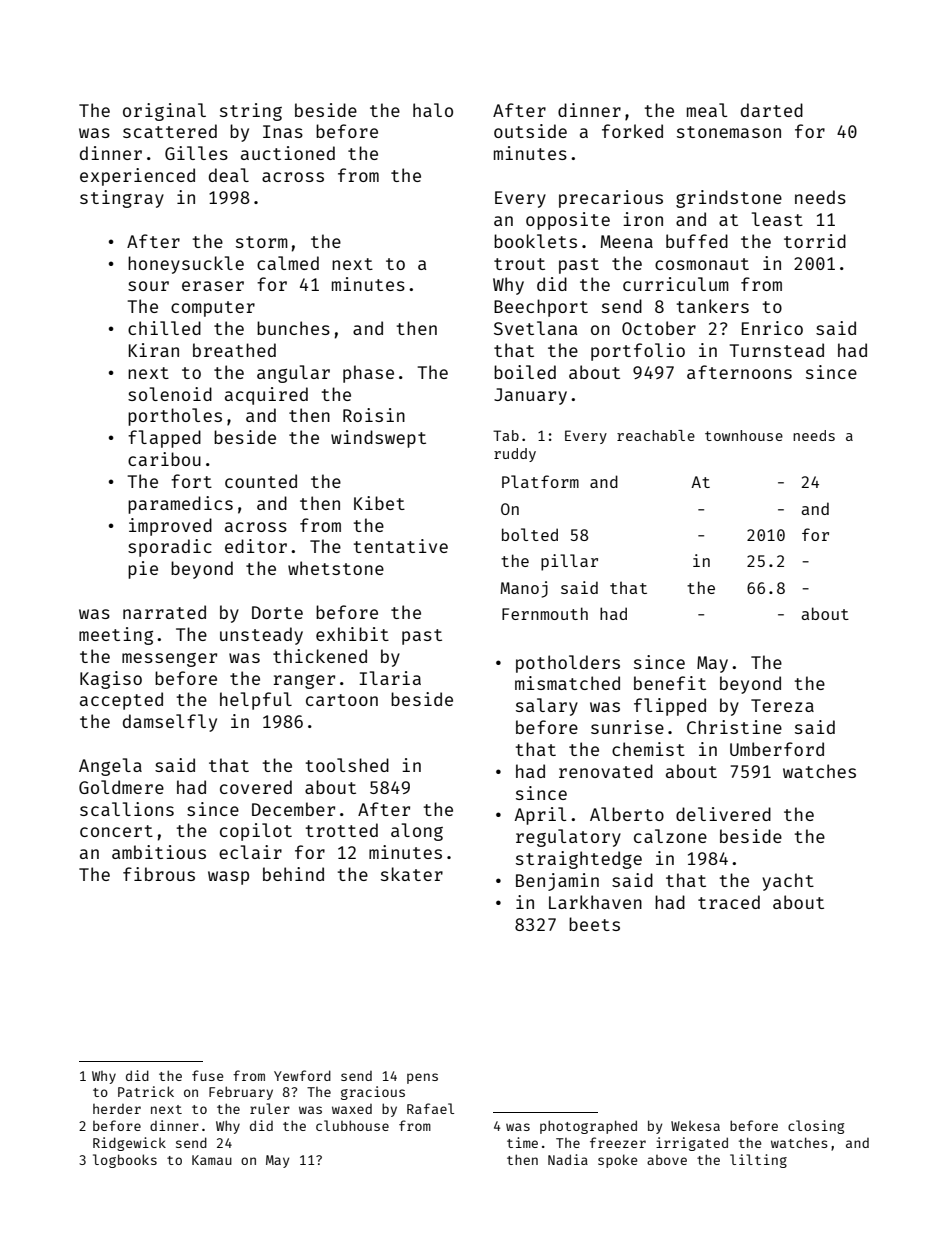  Describe the element at coordinates (530, 131) in the page. I see `outside` at that location.
